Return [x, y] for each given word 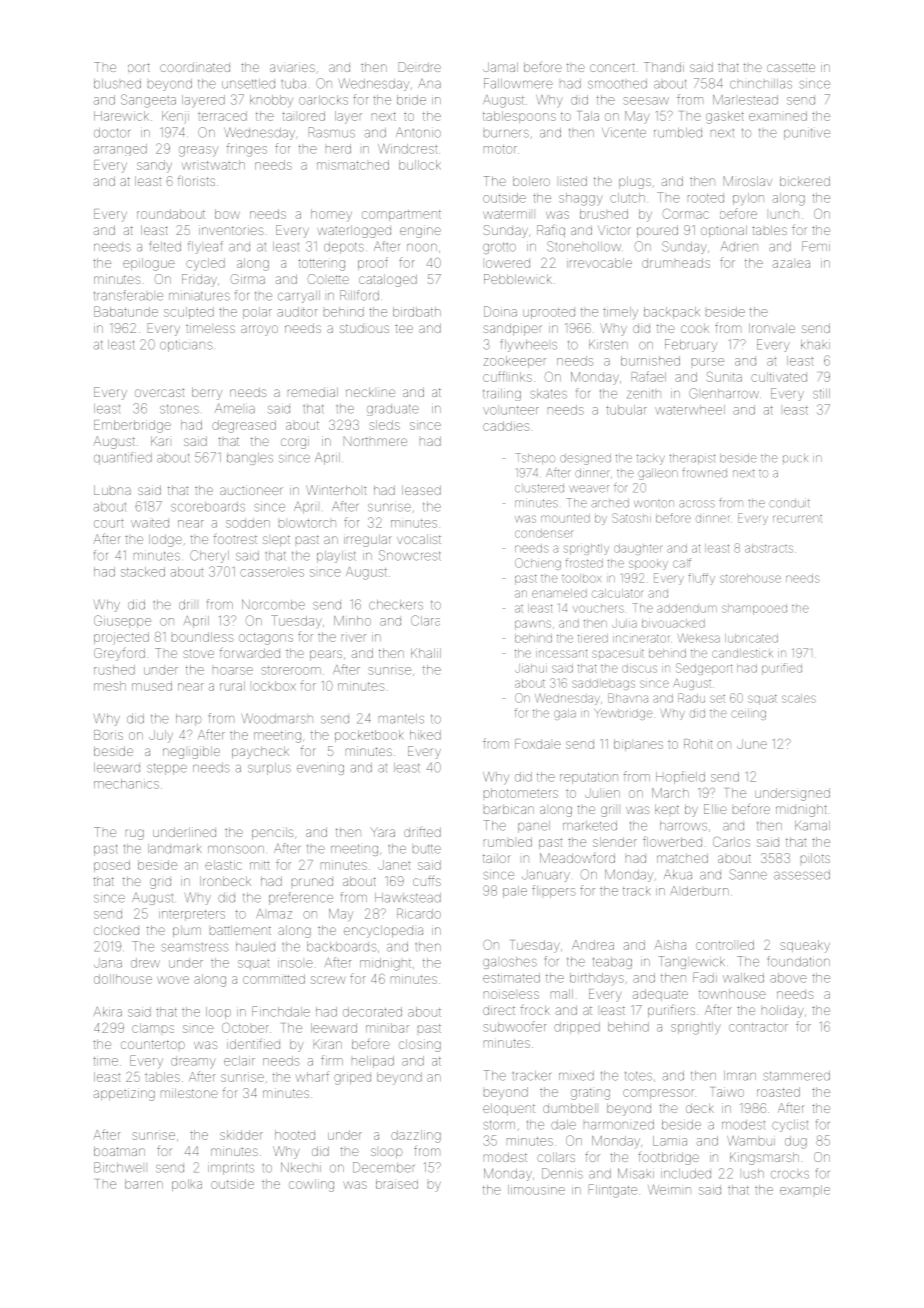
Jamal [500, 67]
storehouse [750, 578]
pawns [533, 625]
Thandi [664, 67]
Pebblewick [518, 279]
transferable [128, 295]
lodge [165, 540]
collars [556, 1157]
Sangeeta [148, 101]
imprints [231, 1168]
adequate [660, 995]
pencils [273, 833]
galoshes [510, 963]
